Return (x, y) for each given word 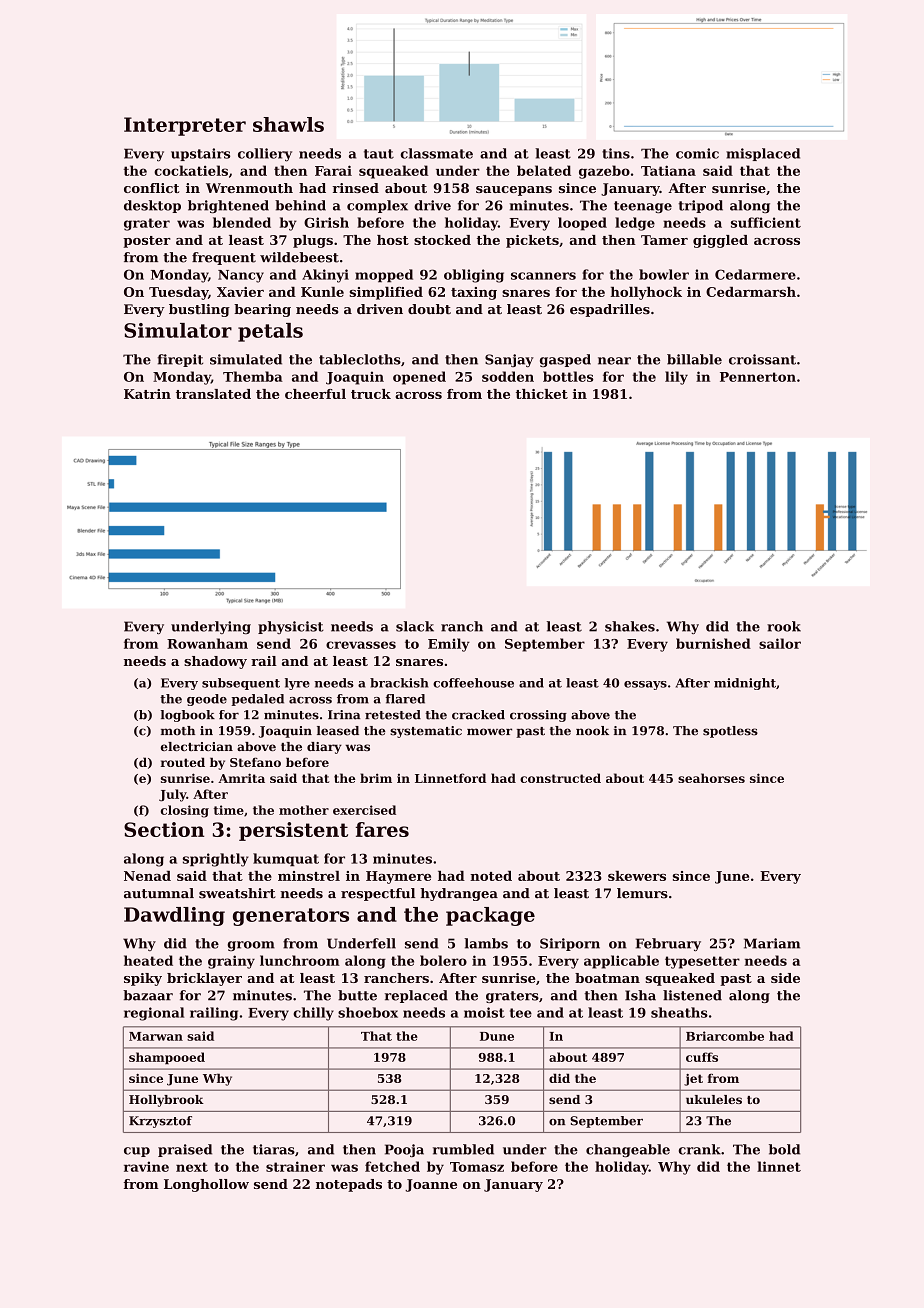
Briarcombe (725, 1036)
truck (371, 394)
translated (213, 394)
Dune (497, 1036)
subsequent (241, 684)
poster (147, 242)
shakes (630, 626)
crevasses (361, 645)
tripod (700, 206)
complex (377, 206)
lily (676, 378)
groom (251, 946)
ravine (146, 1166)
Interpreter (185, 126)
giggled (720, 241)
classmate (437, 153)
